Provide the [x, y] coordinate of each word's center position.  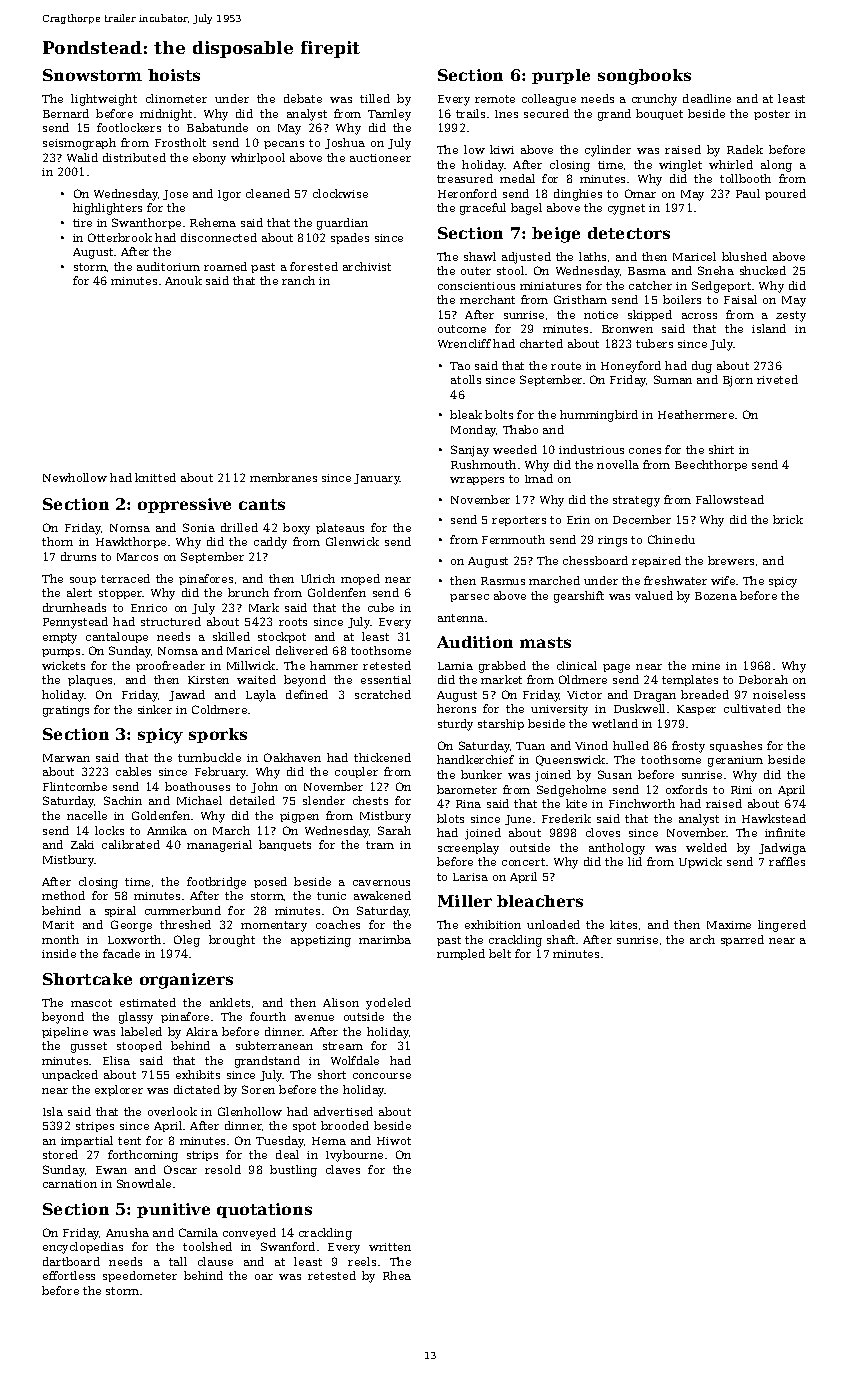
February [221, 773]
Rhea [397, 1275]
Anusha [127, 1232]
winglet [680, 166]
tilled [375, 98]
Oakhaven [292, 757]
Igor [229, 195]
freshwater [675, 580]
